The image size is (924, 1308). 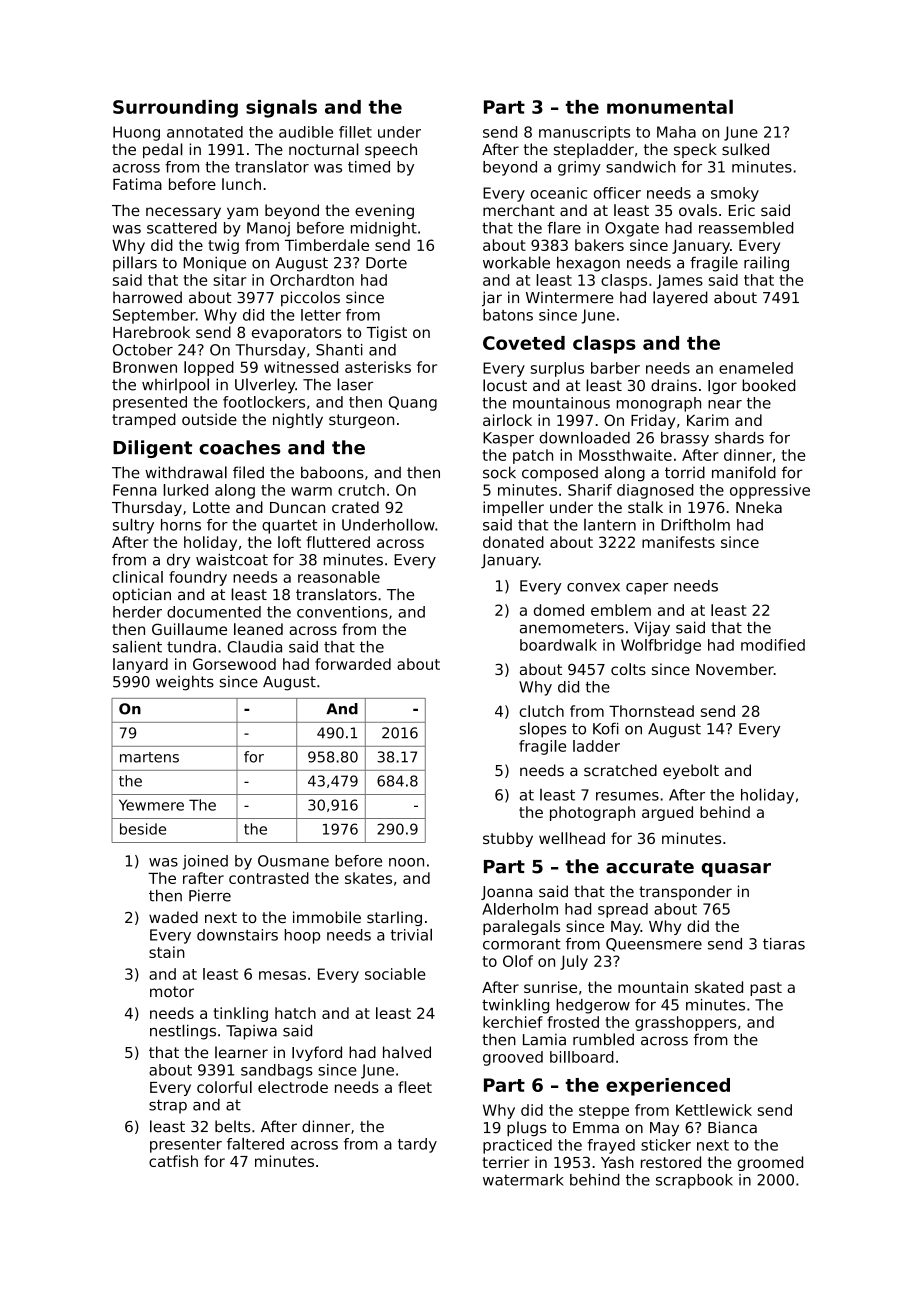 I want to click on November, so click(x=735, y=669).
